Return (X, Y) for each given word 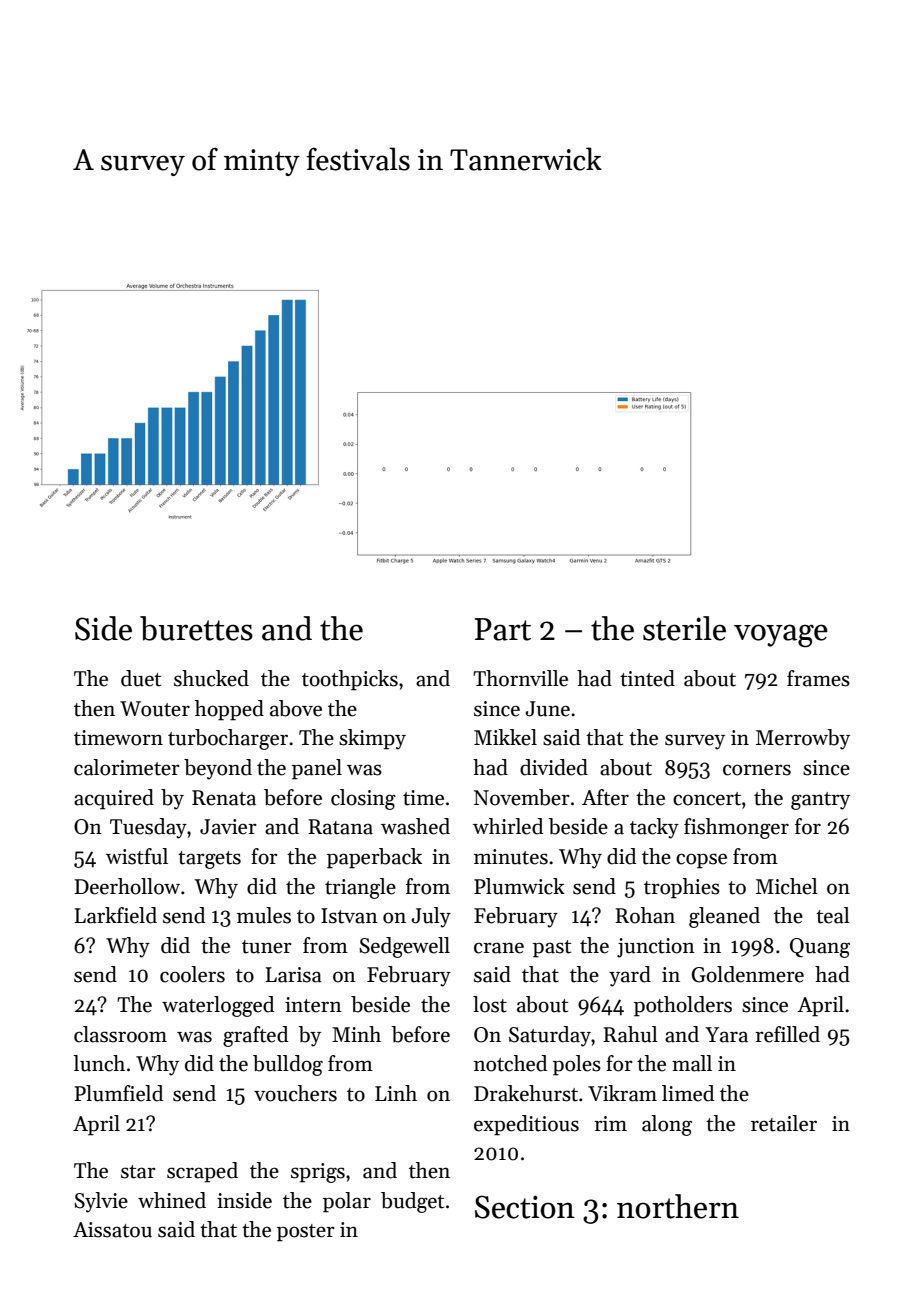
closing (363, 799)
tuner (267, 947)
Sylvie (101, 1202)
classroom (120, 1034)
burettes (196, 628)
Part (503, 629)
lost (490, 1004)
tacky (654, 828)
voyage (781, 636)
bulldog (288, 1065)
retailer (784, 1123)
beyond (218, 769)
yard (630, 976)
